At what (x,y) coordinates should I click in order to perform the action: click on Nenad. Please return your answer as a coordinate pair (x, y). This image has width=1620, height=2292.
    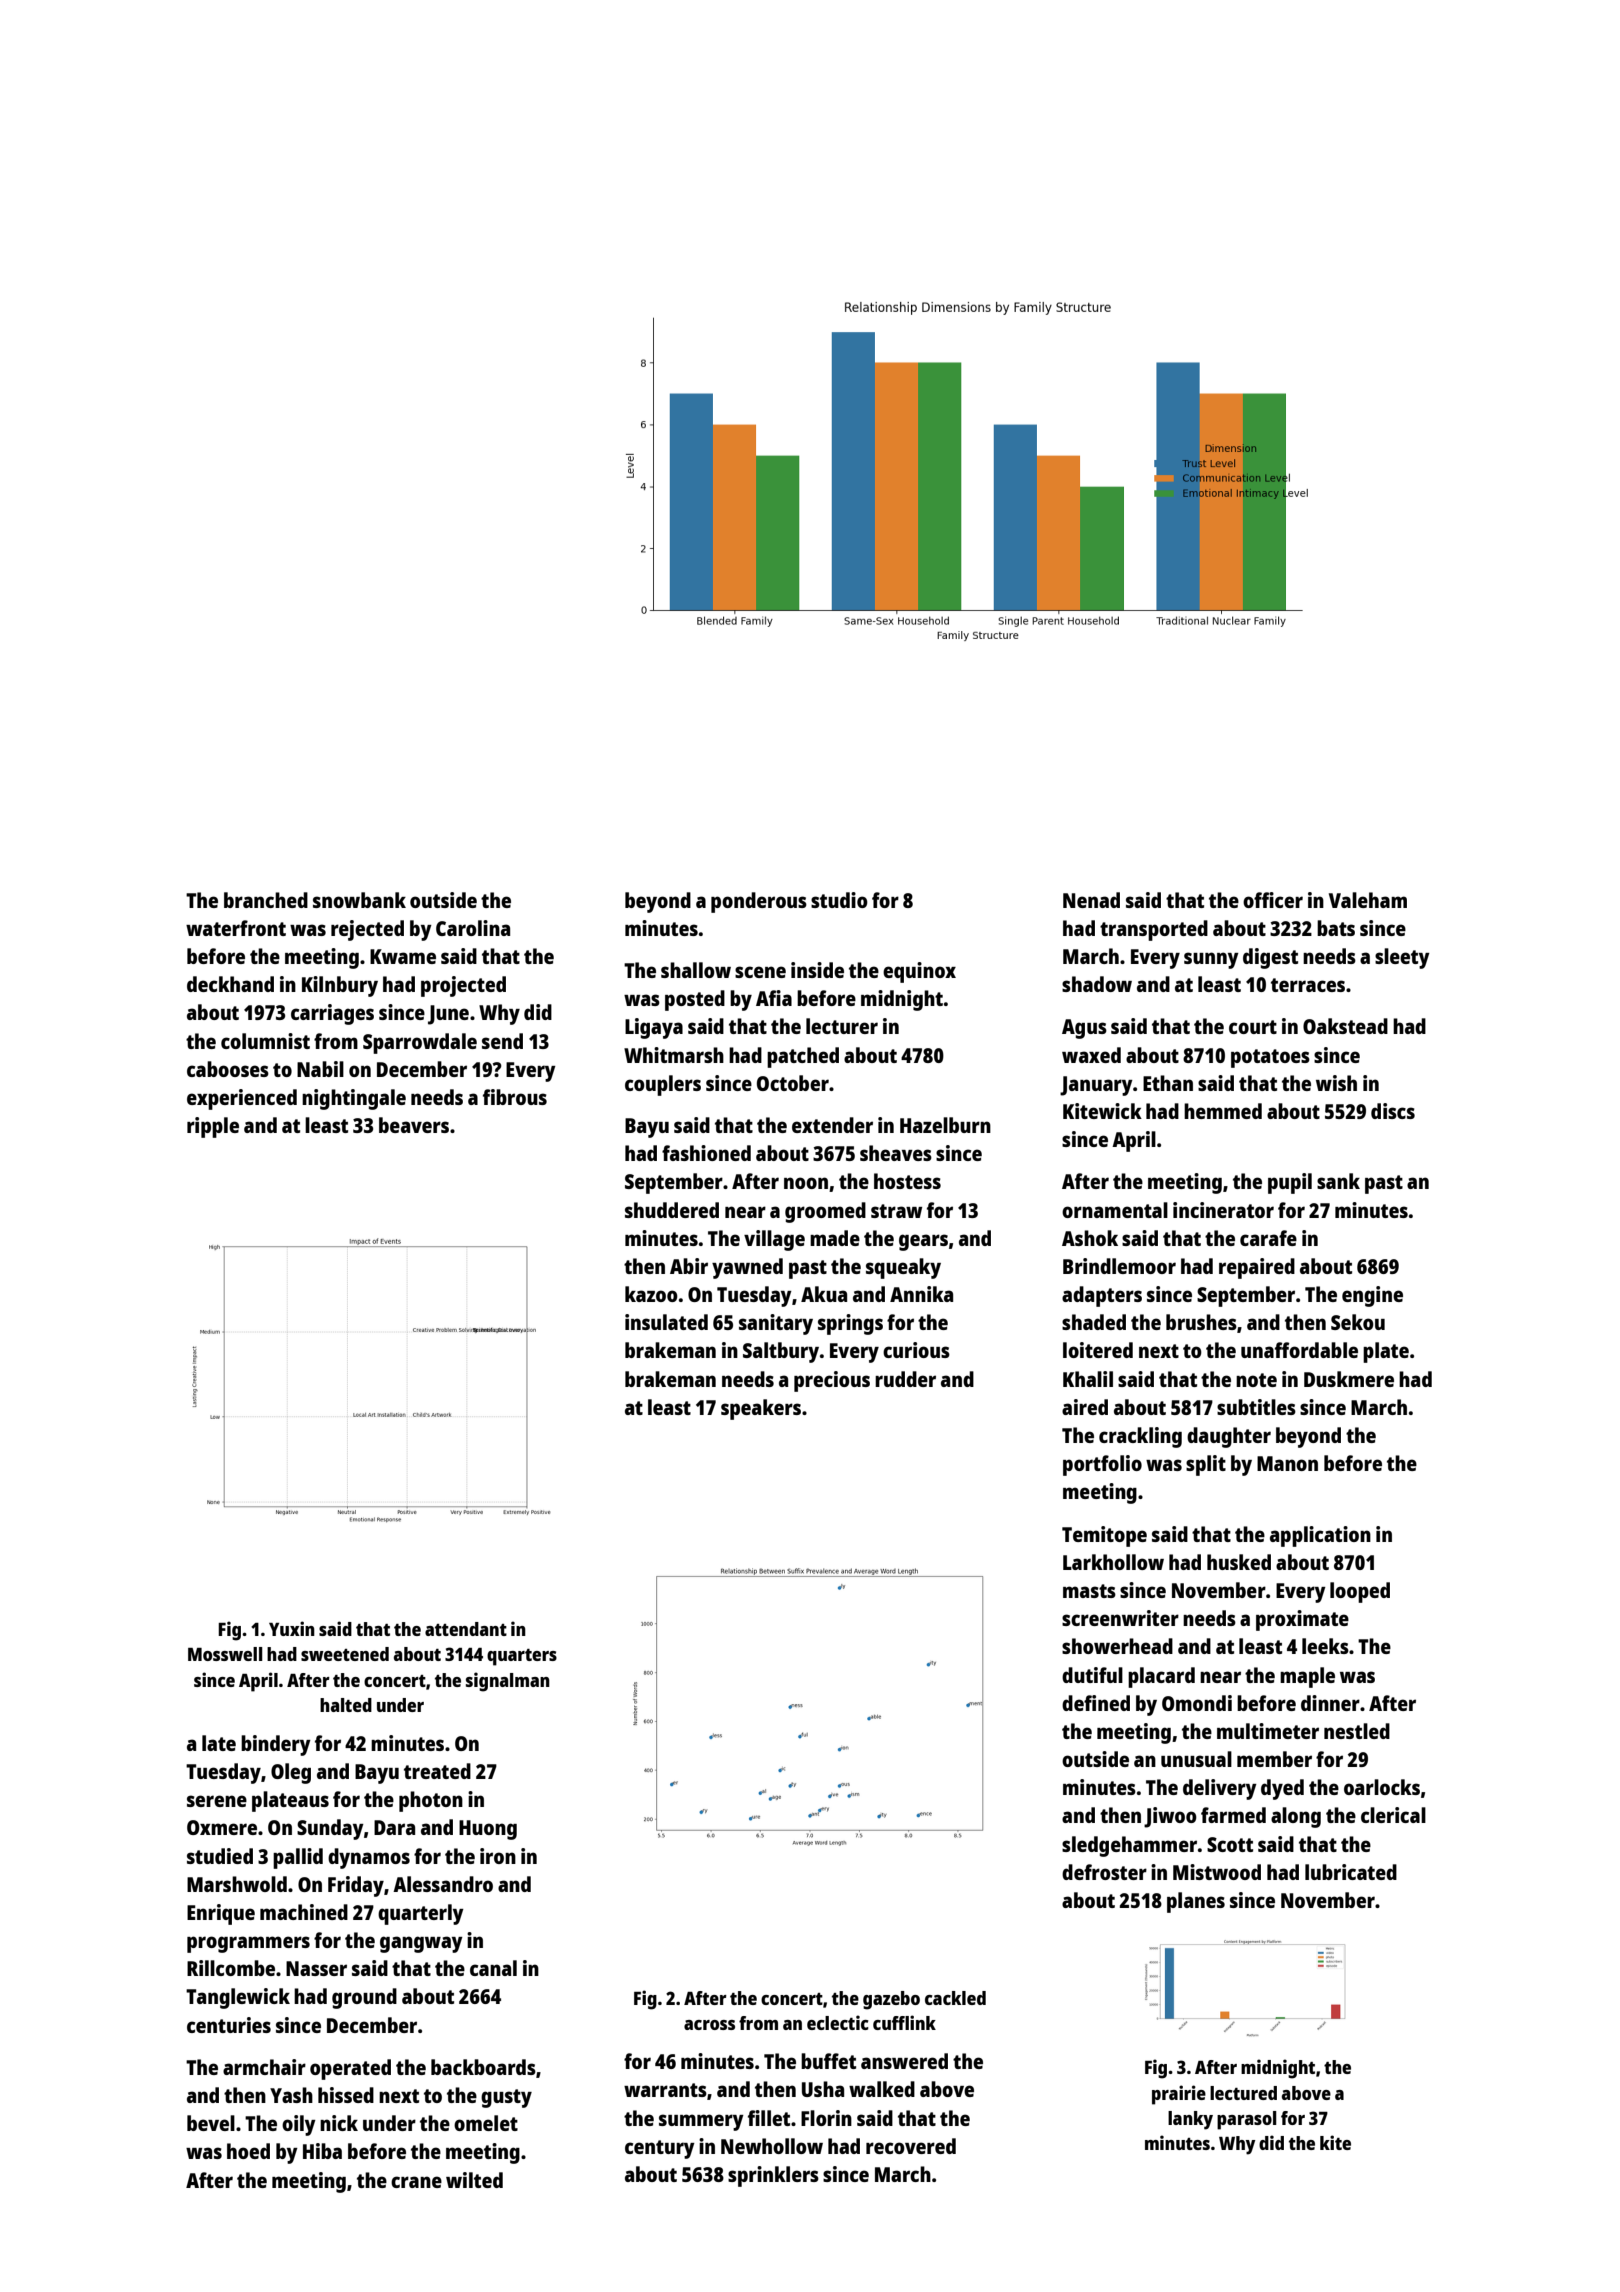
    Looking at the image, I should click on (1091, 900).
